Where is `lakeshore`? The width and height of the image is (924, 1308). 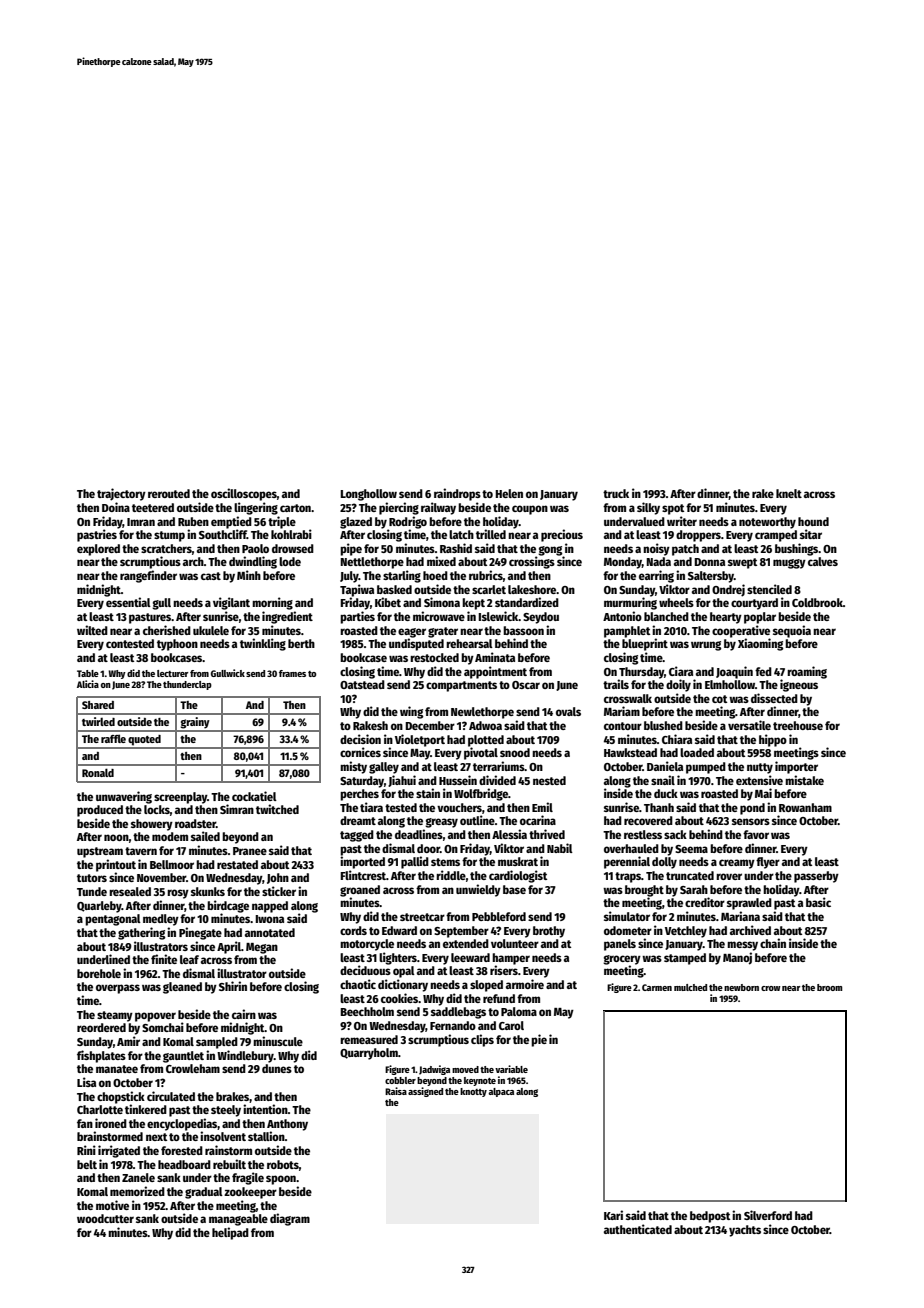
lakeshore is located at coordinates (532, 589).
